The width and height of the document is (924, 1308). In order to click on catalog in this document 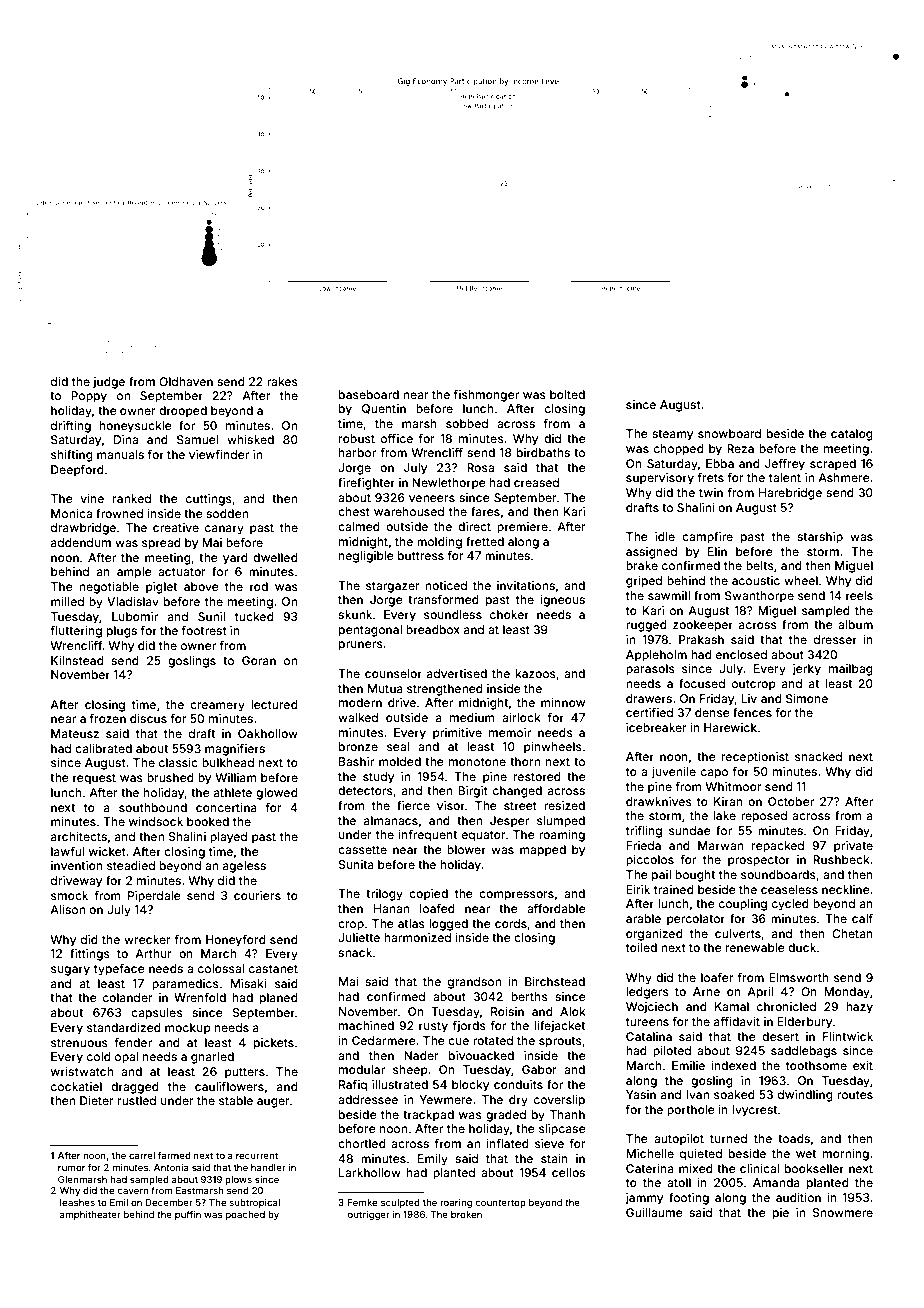, I will do `click(852, 435)`.
